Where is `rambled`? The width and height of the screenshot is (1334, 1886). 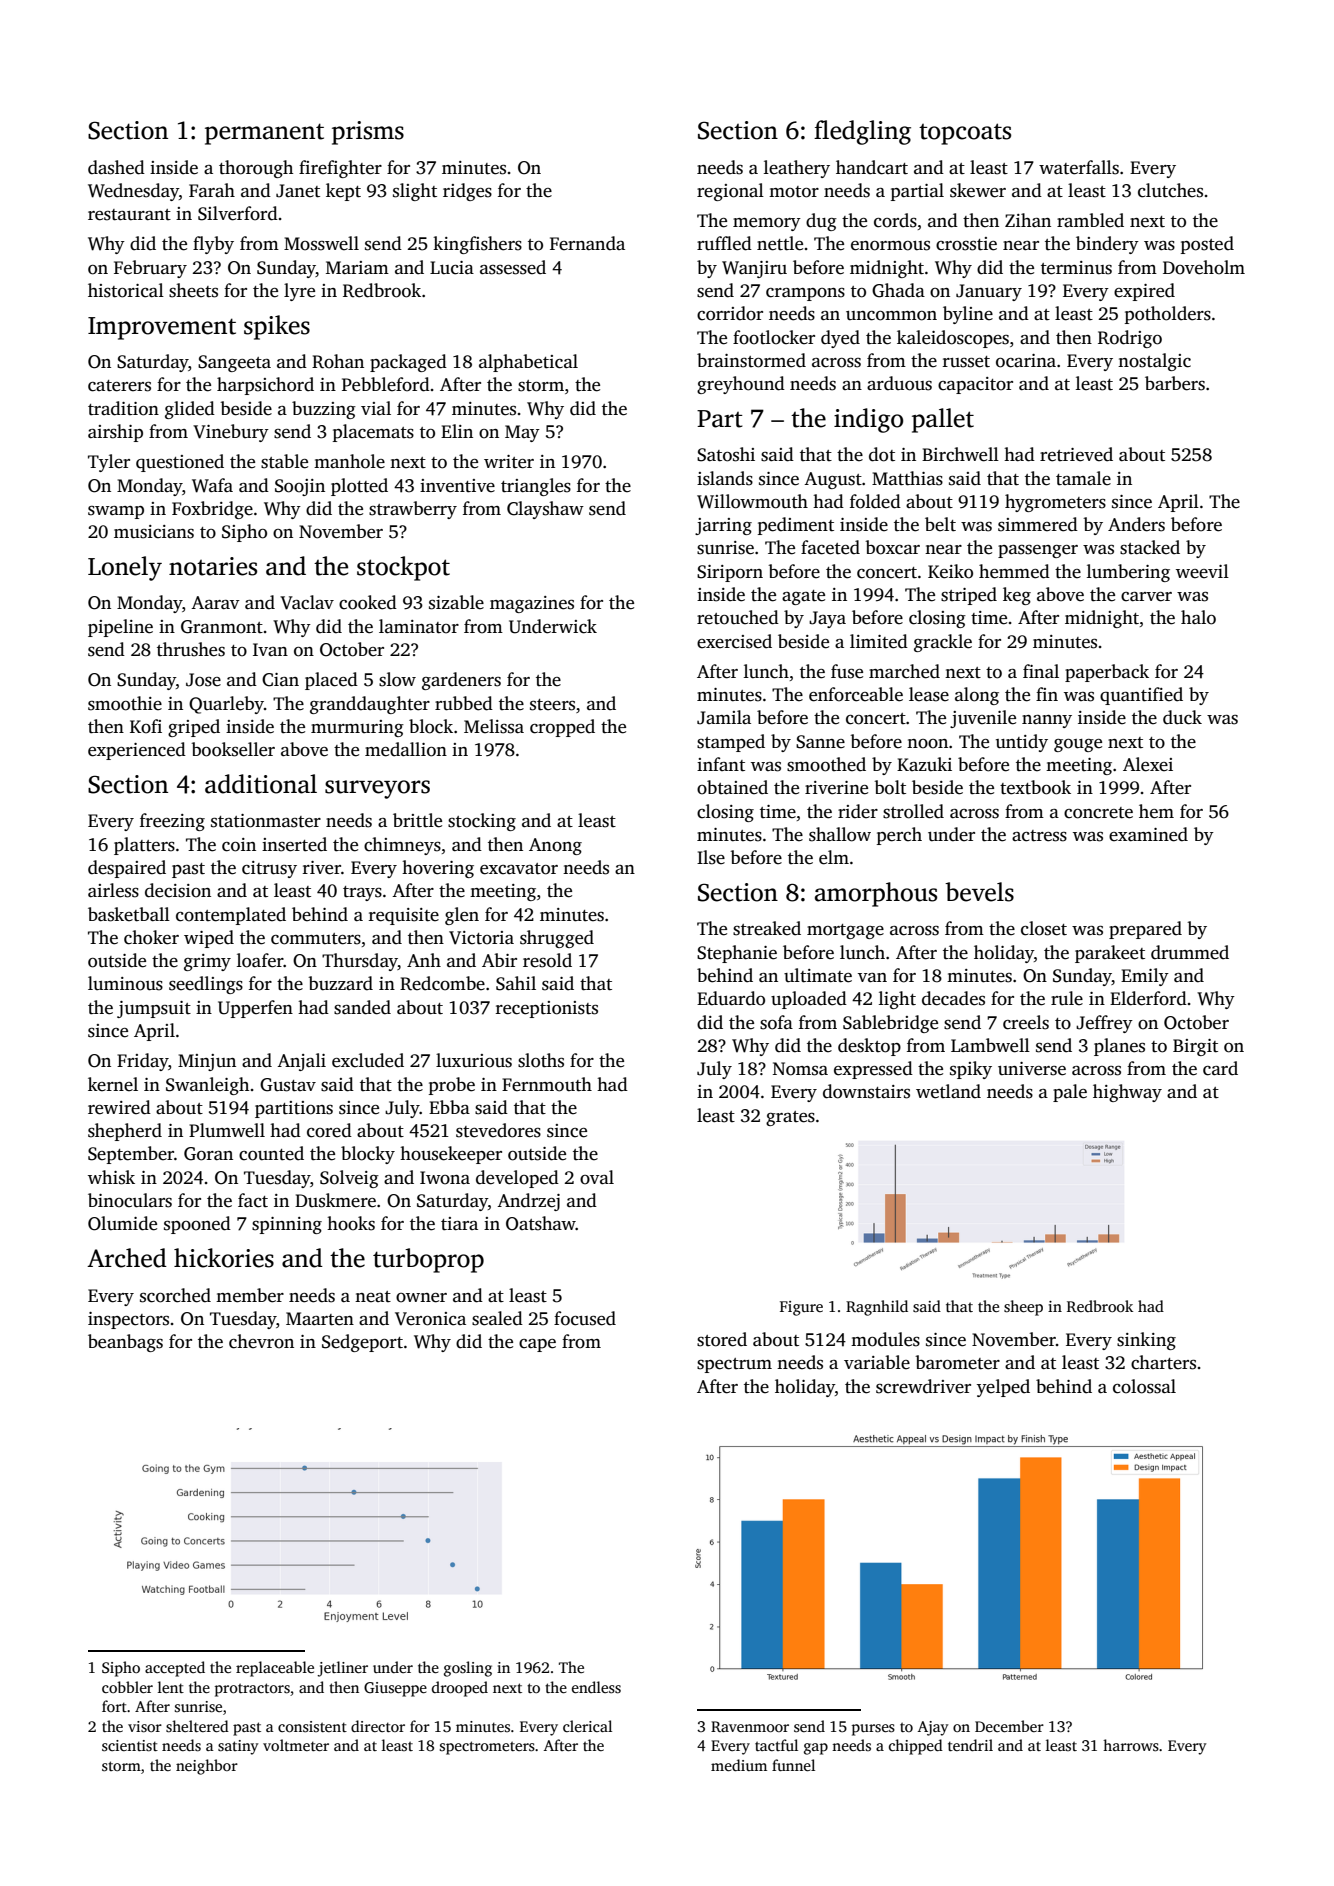
rambled is located at coordinates (1090, 220).
